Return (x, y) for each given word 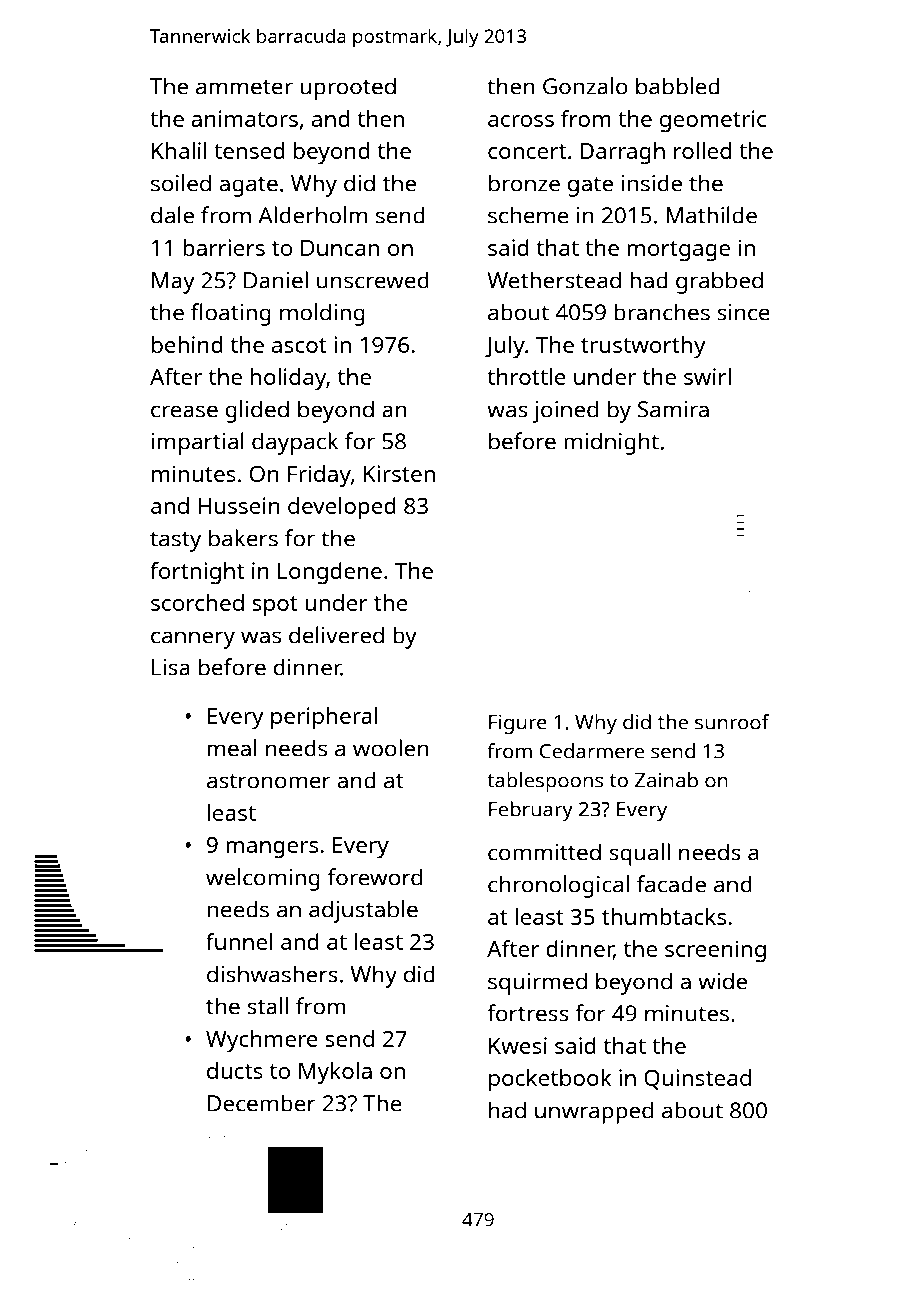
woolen (391, 748)
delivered (336, 635)
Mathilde (711, 215)
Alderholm (312, 215)
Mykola (335, 1073)
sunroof (732, 722)
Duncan (340, 248)
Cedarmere (592, 751)
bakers (243, 538)
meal (232, 748)
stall (268, 1006)
